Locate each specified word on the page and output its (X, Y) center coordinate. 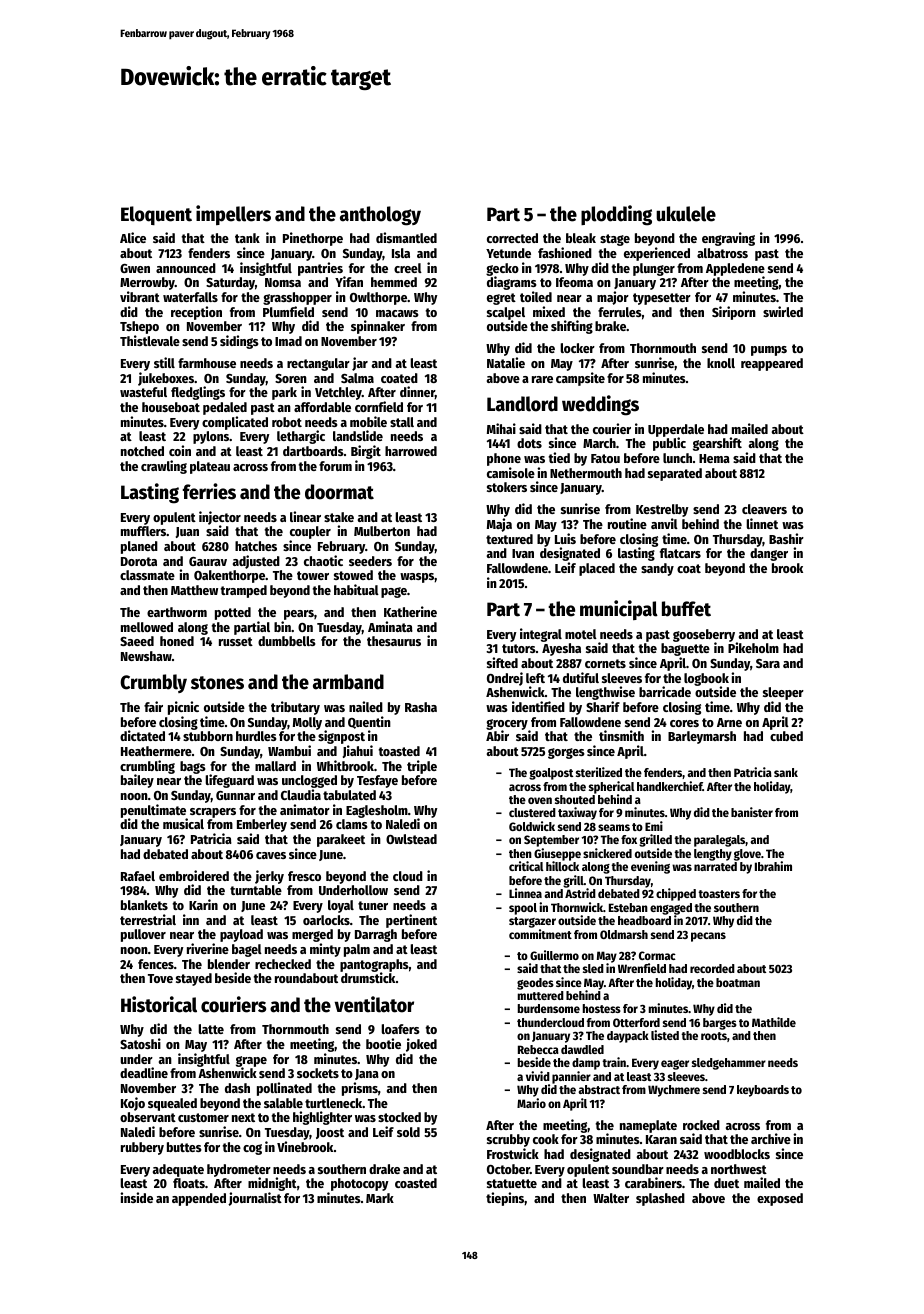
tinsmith (621, 735)
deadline (144, 1072)
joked (421, 1045)
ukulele (686, 214)
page (394, 592)
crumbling (147, 767)
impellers (233, 215)
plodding (616, 215)
